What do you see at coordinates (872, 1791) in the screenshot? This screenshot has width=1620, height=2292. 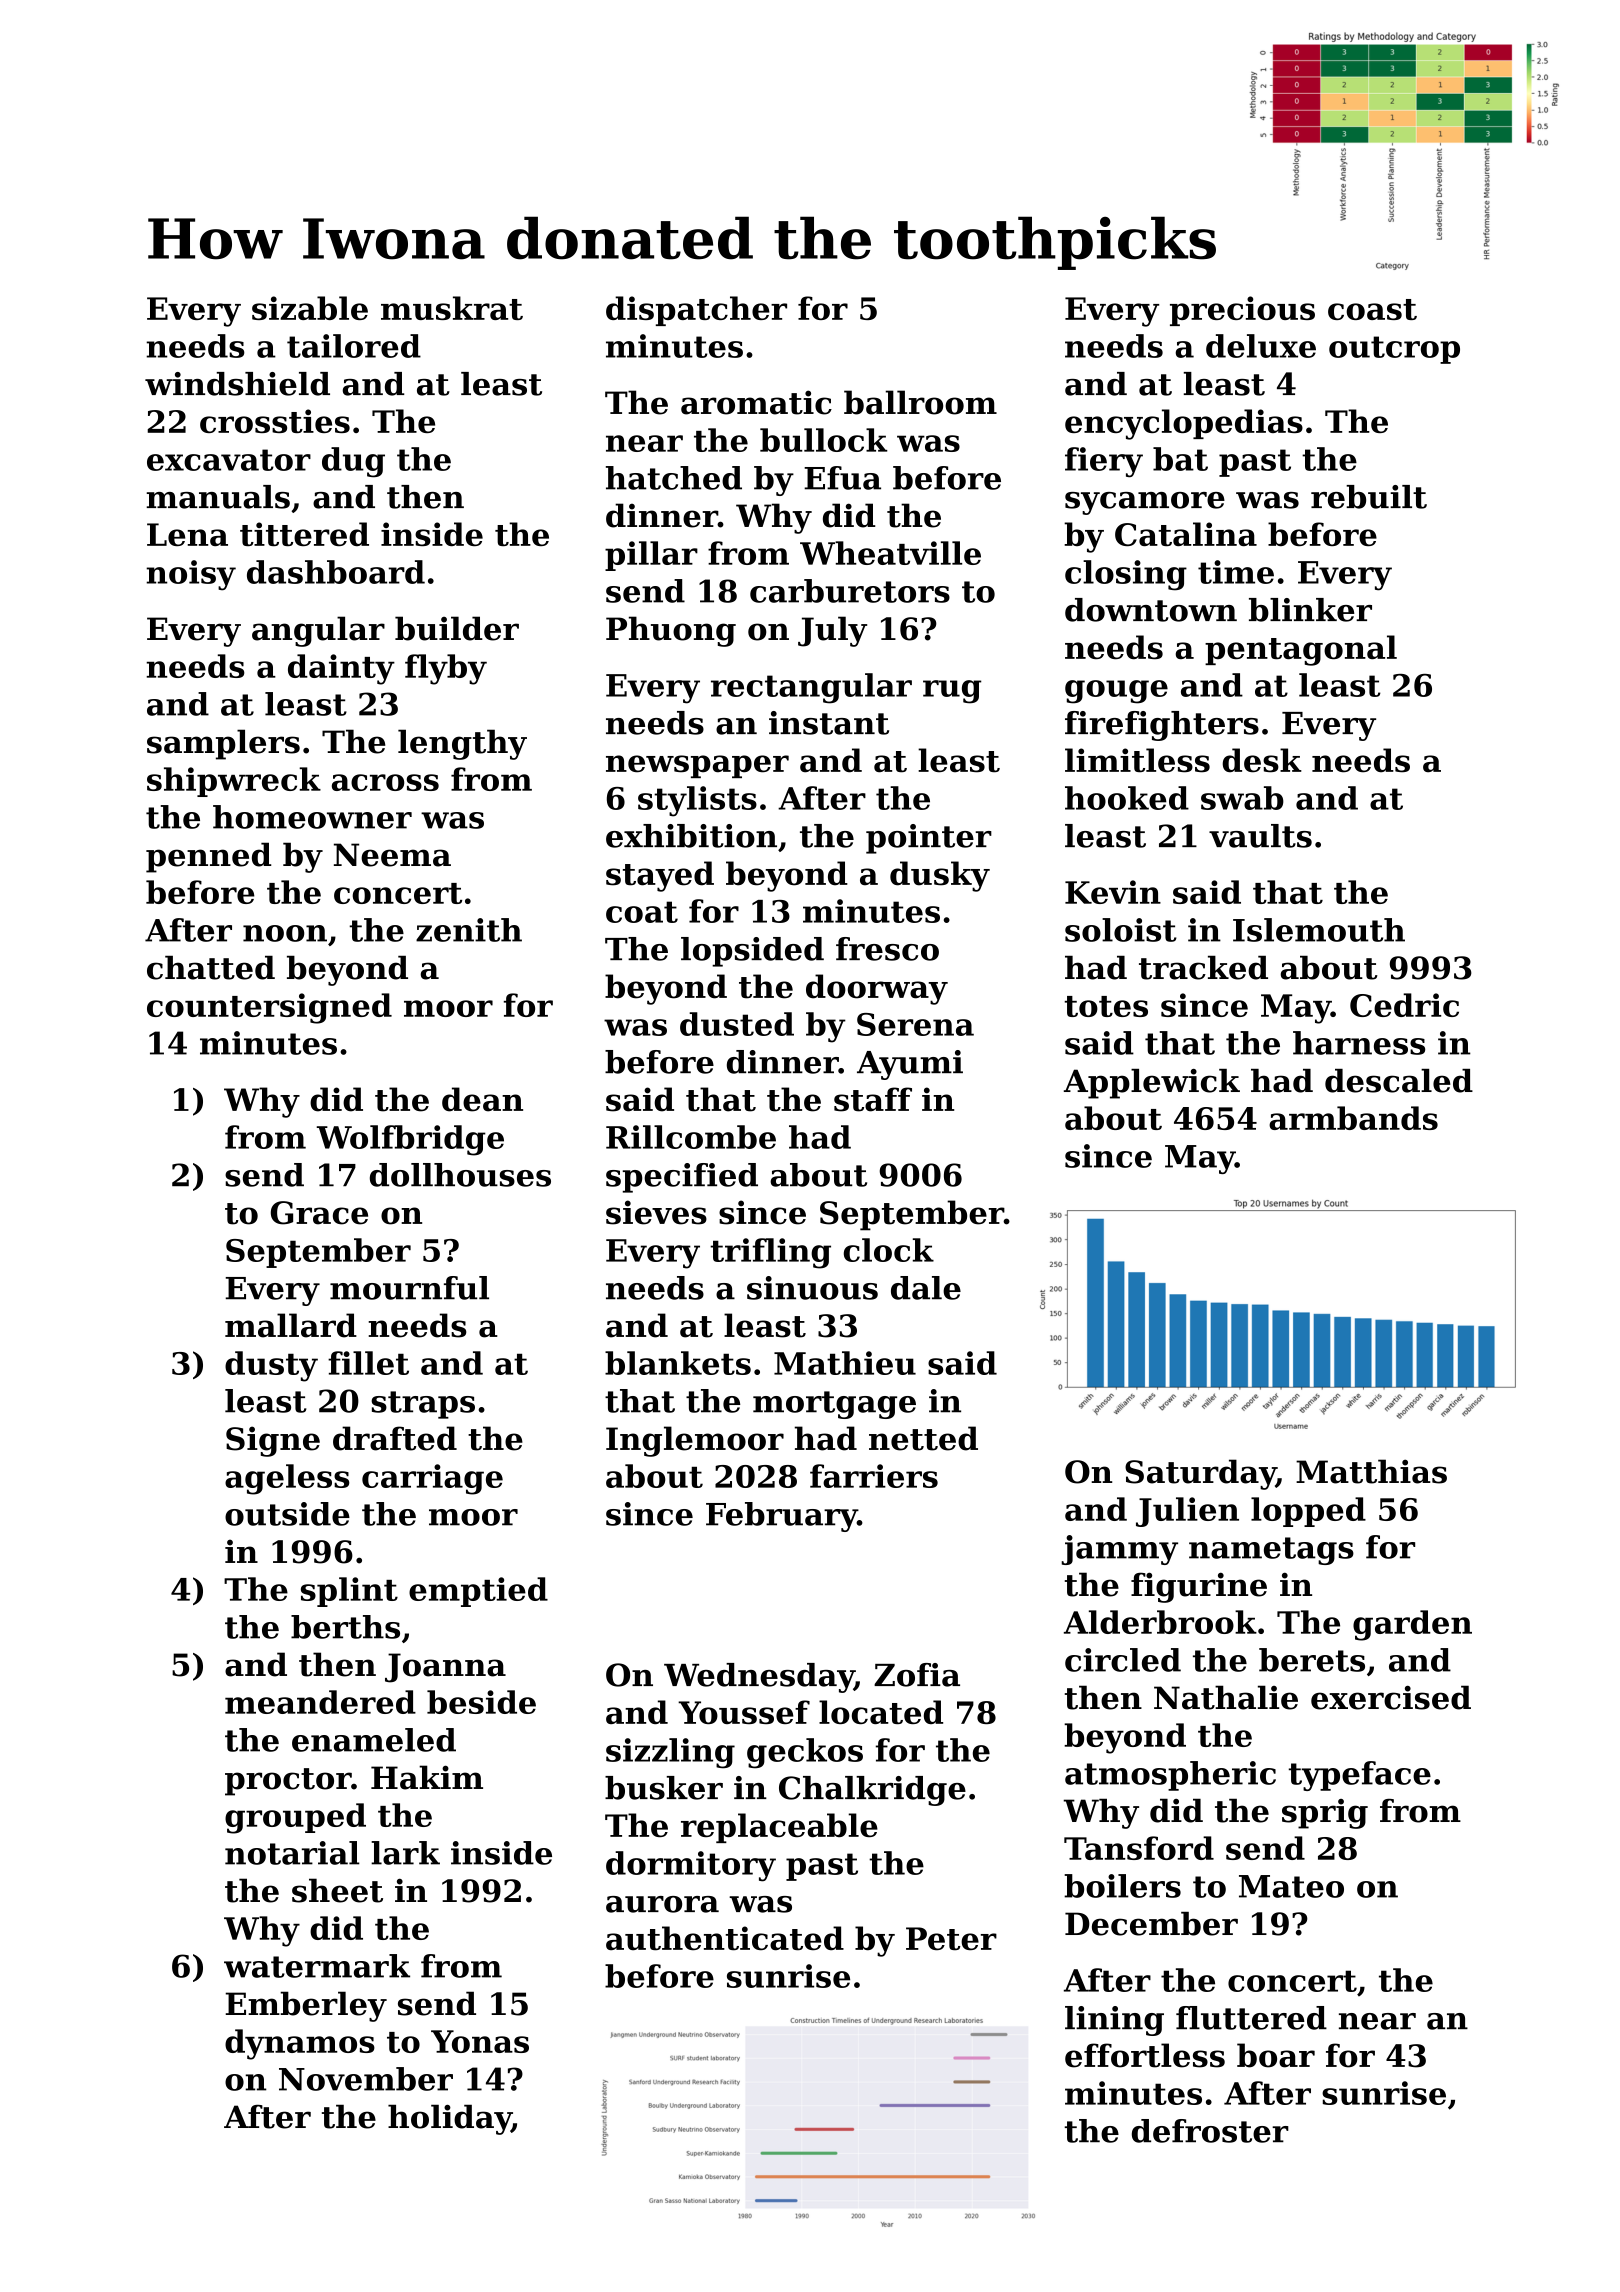 I see `Chalkridge` at bounding box center [872, 1791].
